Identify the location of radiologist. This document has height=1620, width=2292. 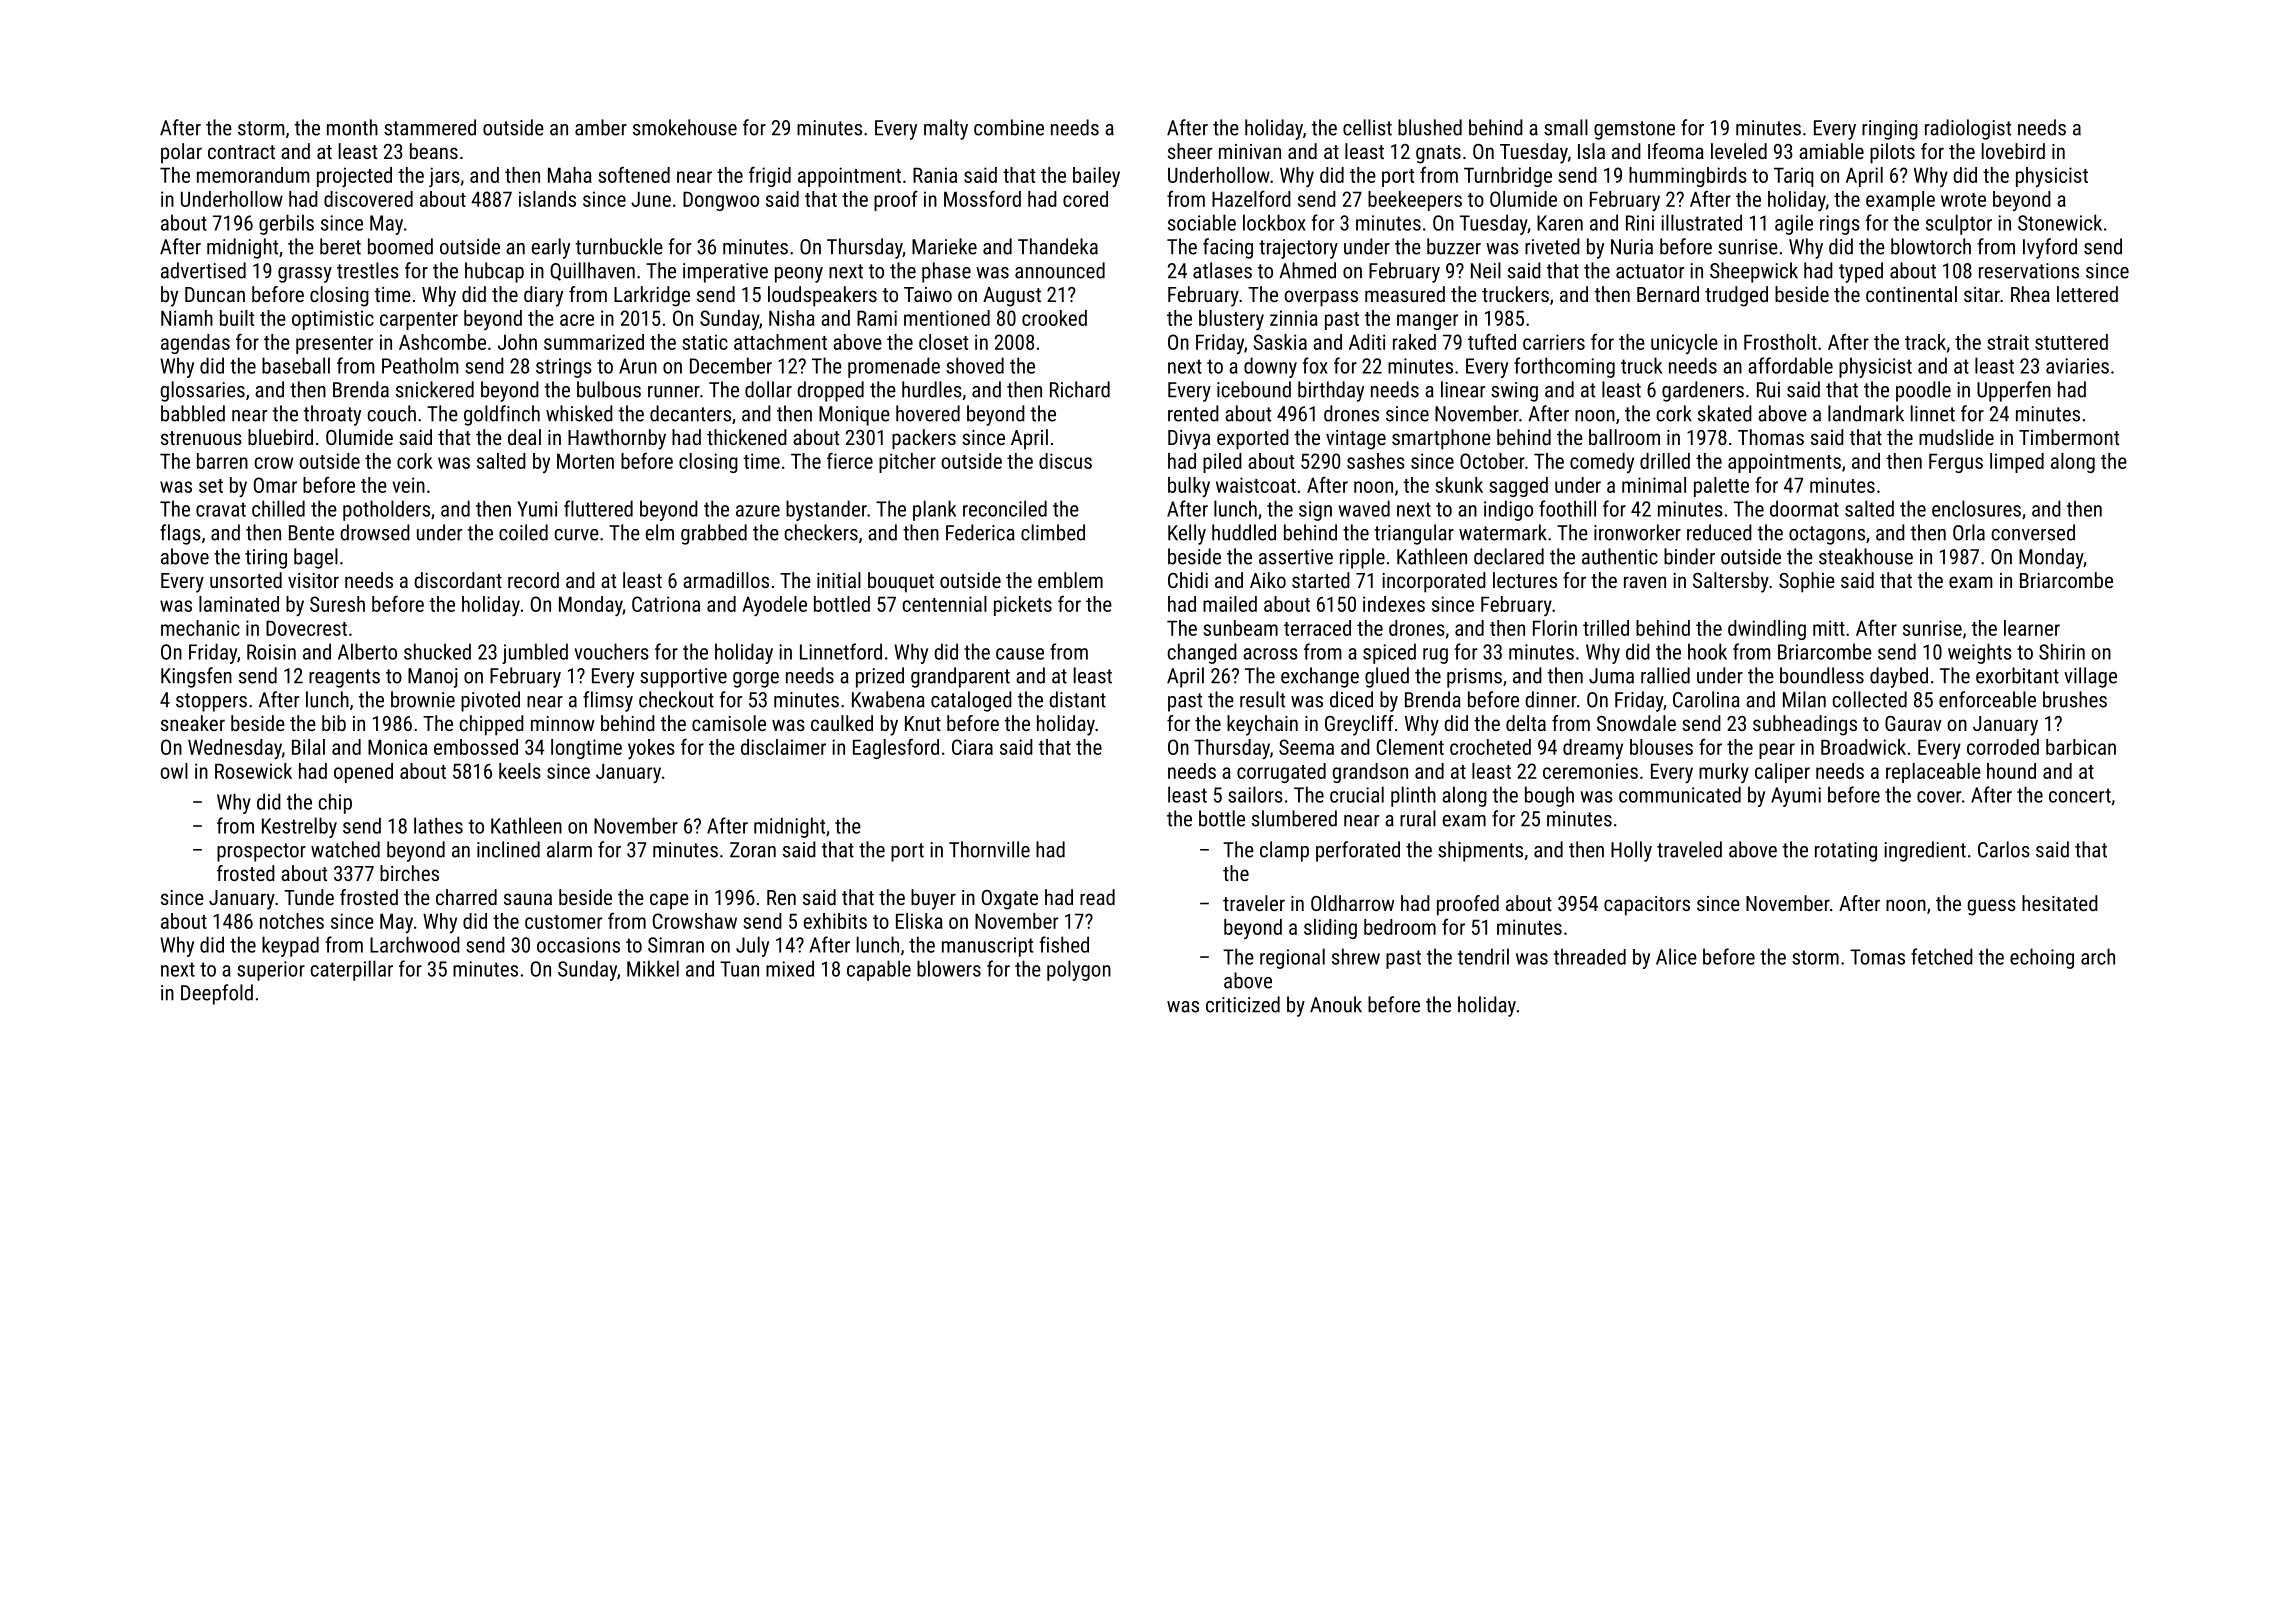
(1968, 129).
